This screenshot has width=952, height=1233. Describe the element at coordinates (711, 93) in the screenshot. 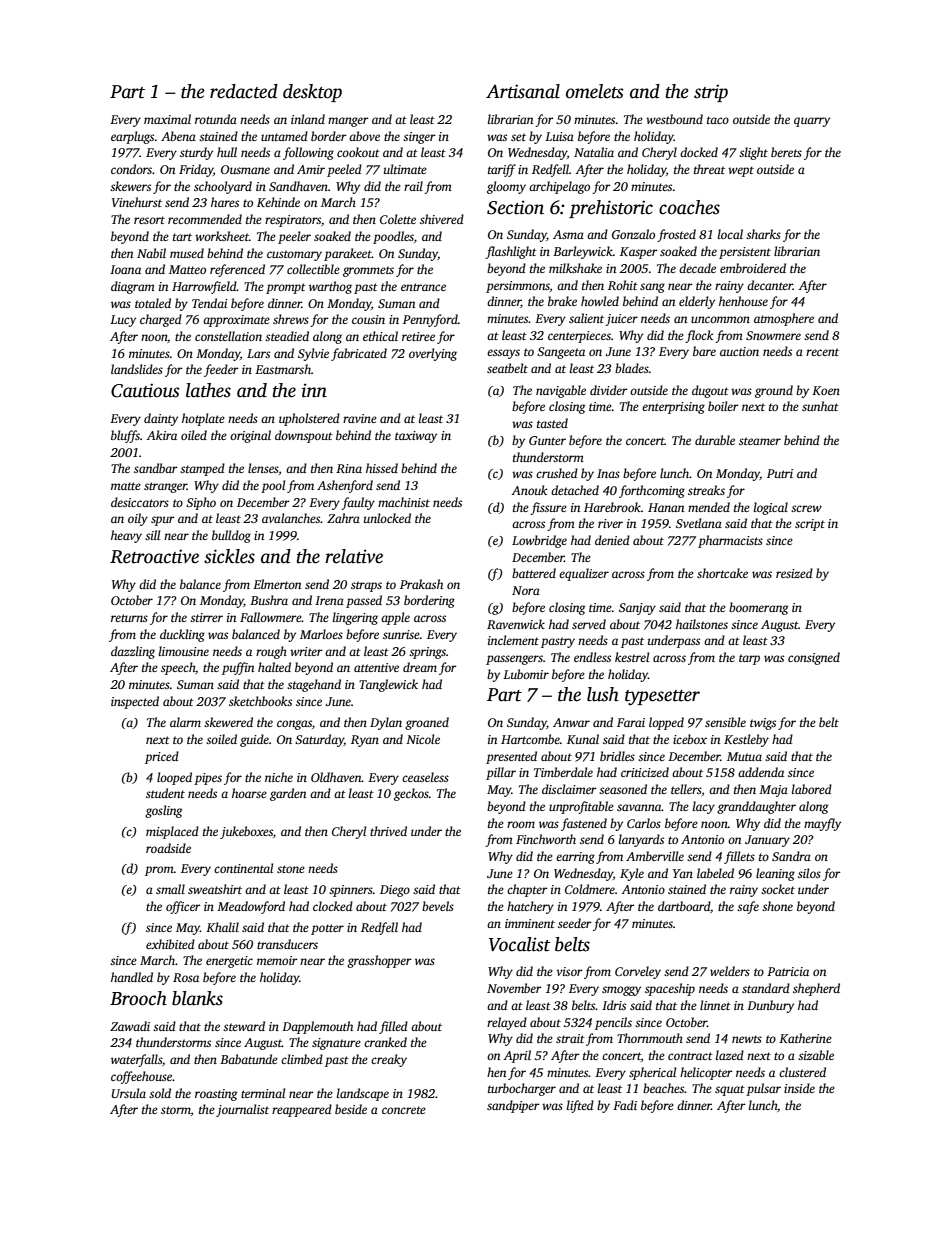

I see `strip` at that location.
